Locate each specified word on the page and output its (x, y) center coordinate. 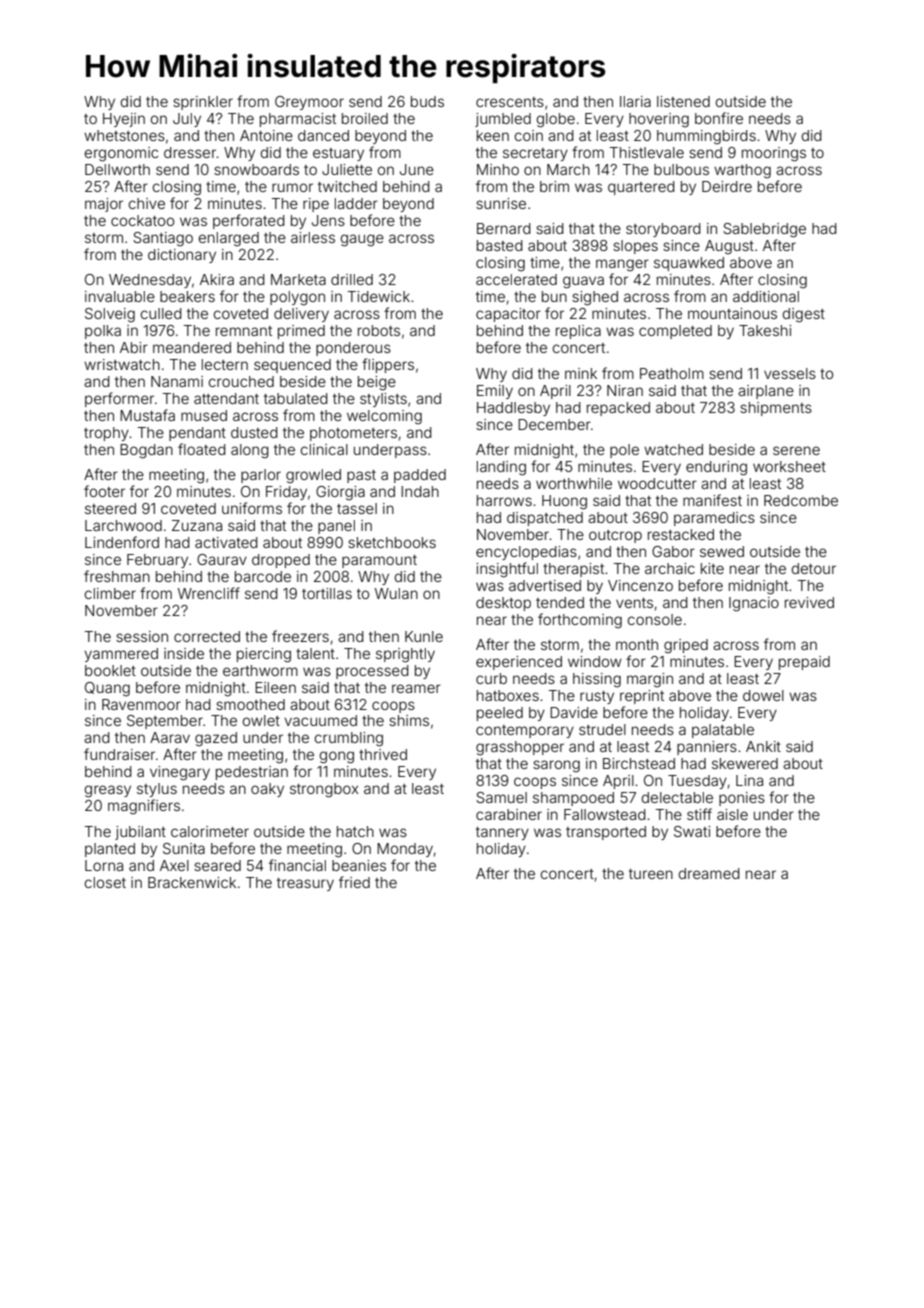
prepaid (804, 663)
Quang (107, 689)
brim (554, 186)
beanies (359, 865)
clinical (324, 449)
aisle (732, 814)
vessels (790, 373)
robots (379, 330)
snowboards (256, 169)
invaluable (120, 296)
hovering (659, 120)
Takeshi (765, 330)
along (250, 451)
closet (105, 882)
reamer (416, 688)
